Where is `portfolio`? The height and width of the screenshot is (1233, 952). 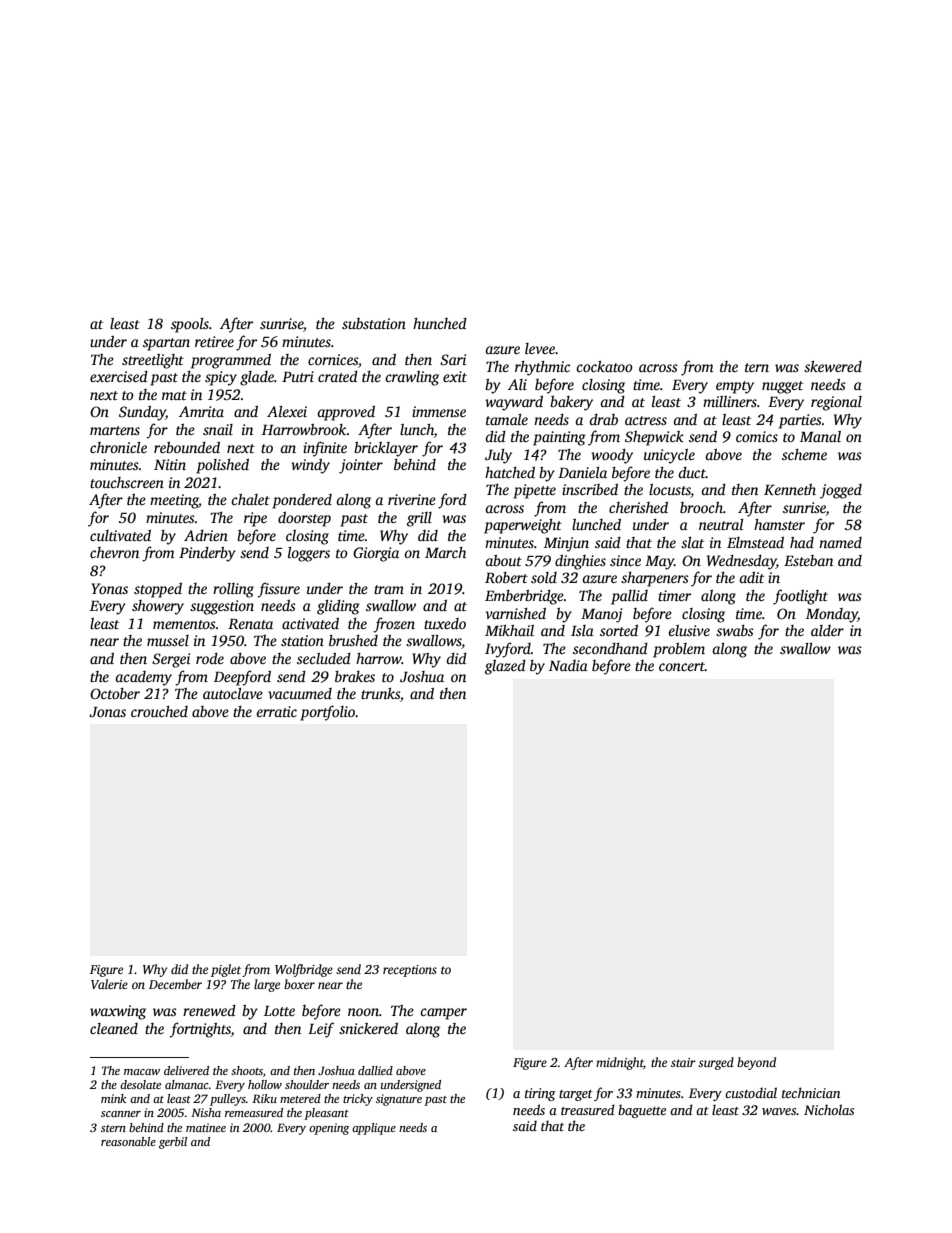 portfolio is located at coordinates (327, 713).
